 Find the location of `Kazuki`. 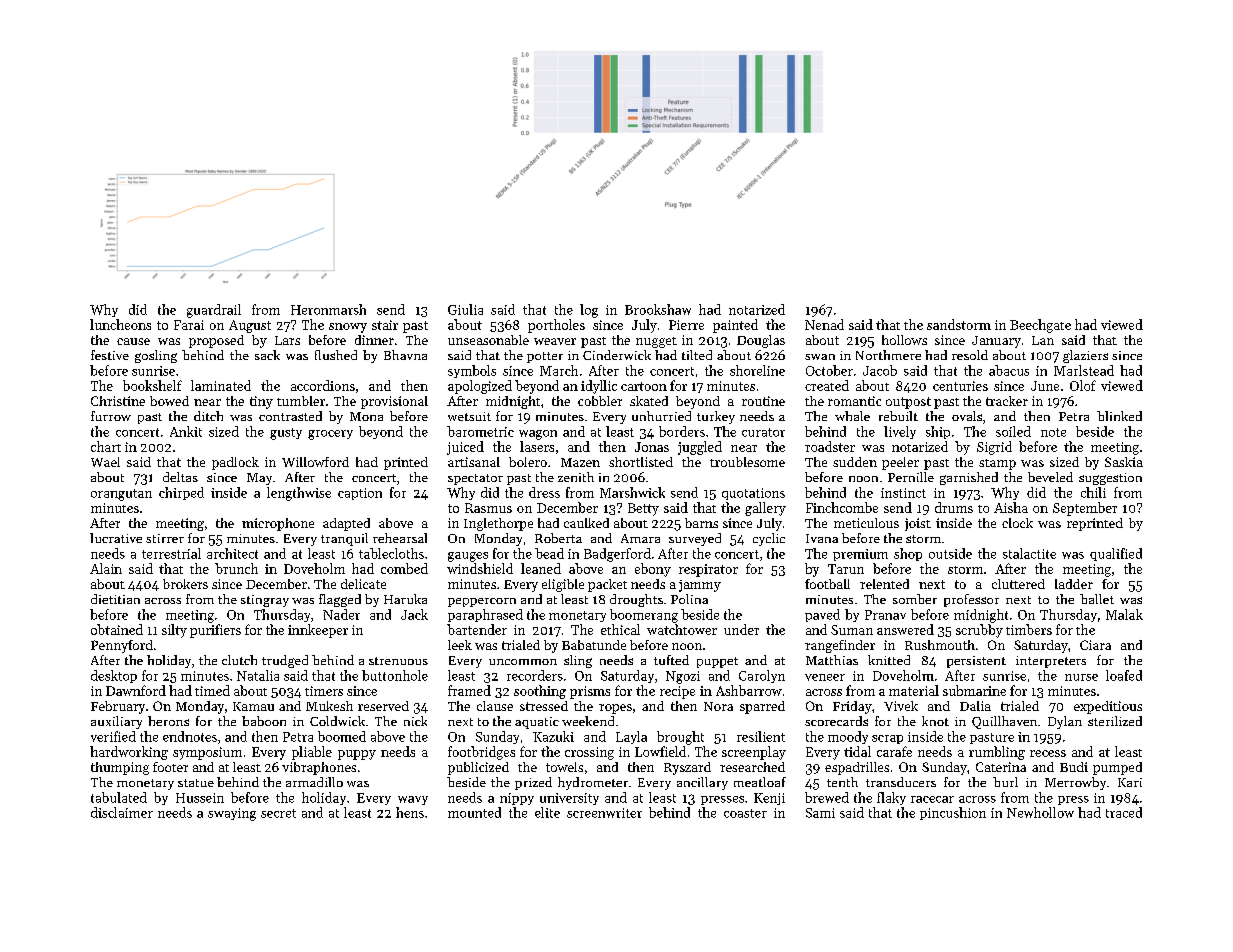

Kazuki is located at coordinates (553, 736).
